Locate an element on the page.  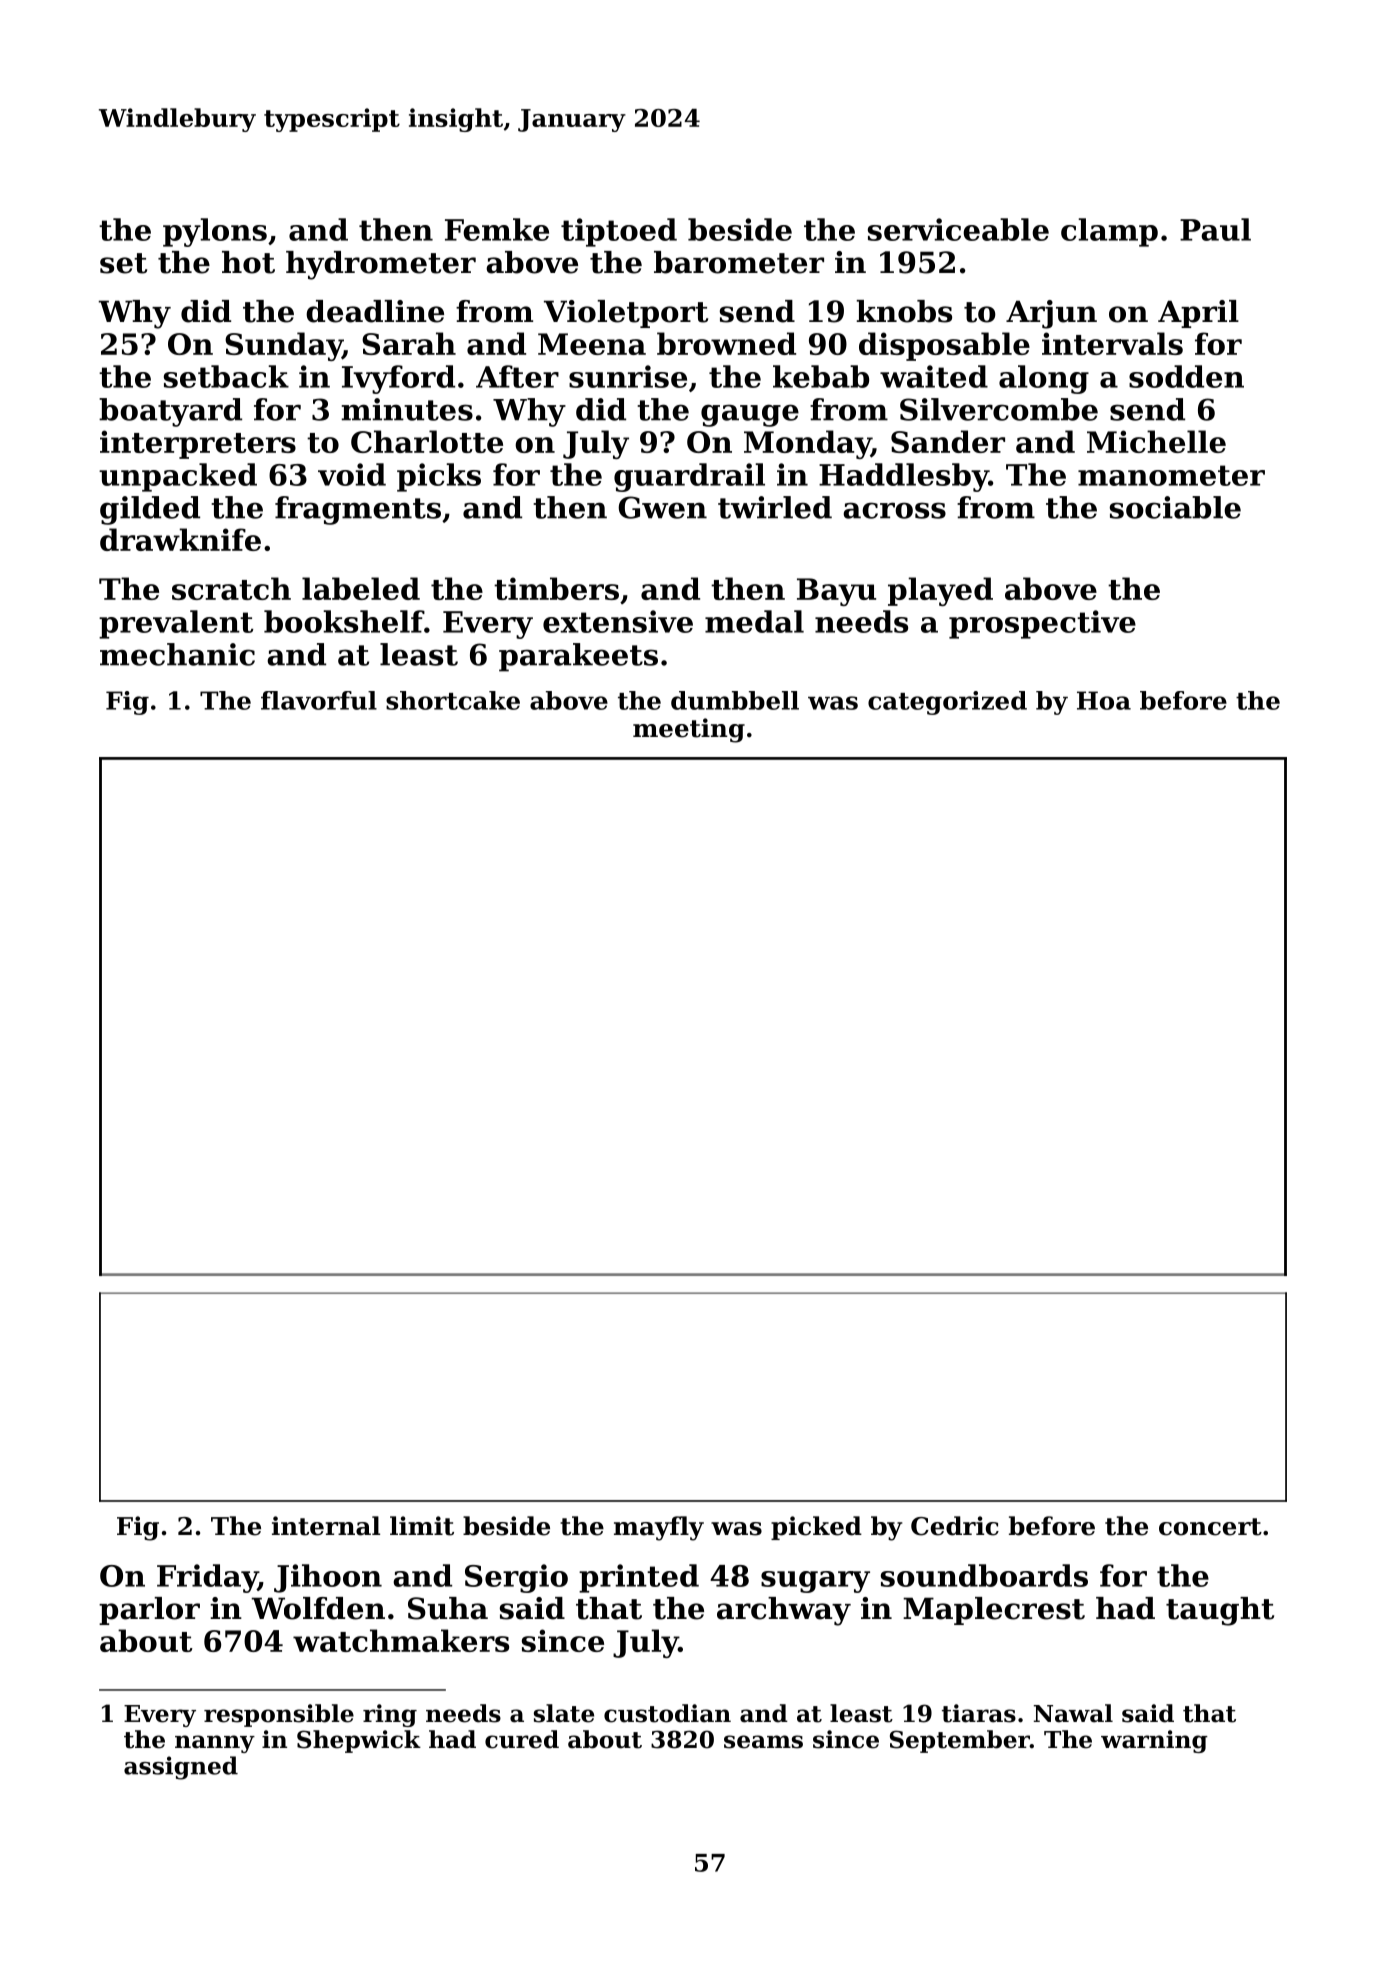
categorized is located at coordinates (947, 703).
